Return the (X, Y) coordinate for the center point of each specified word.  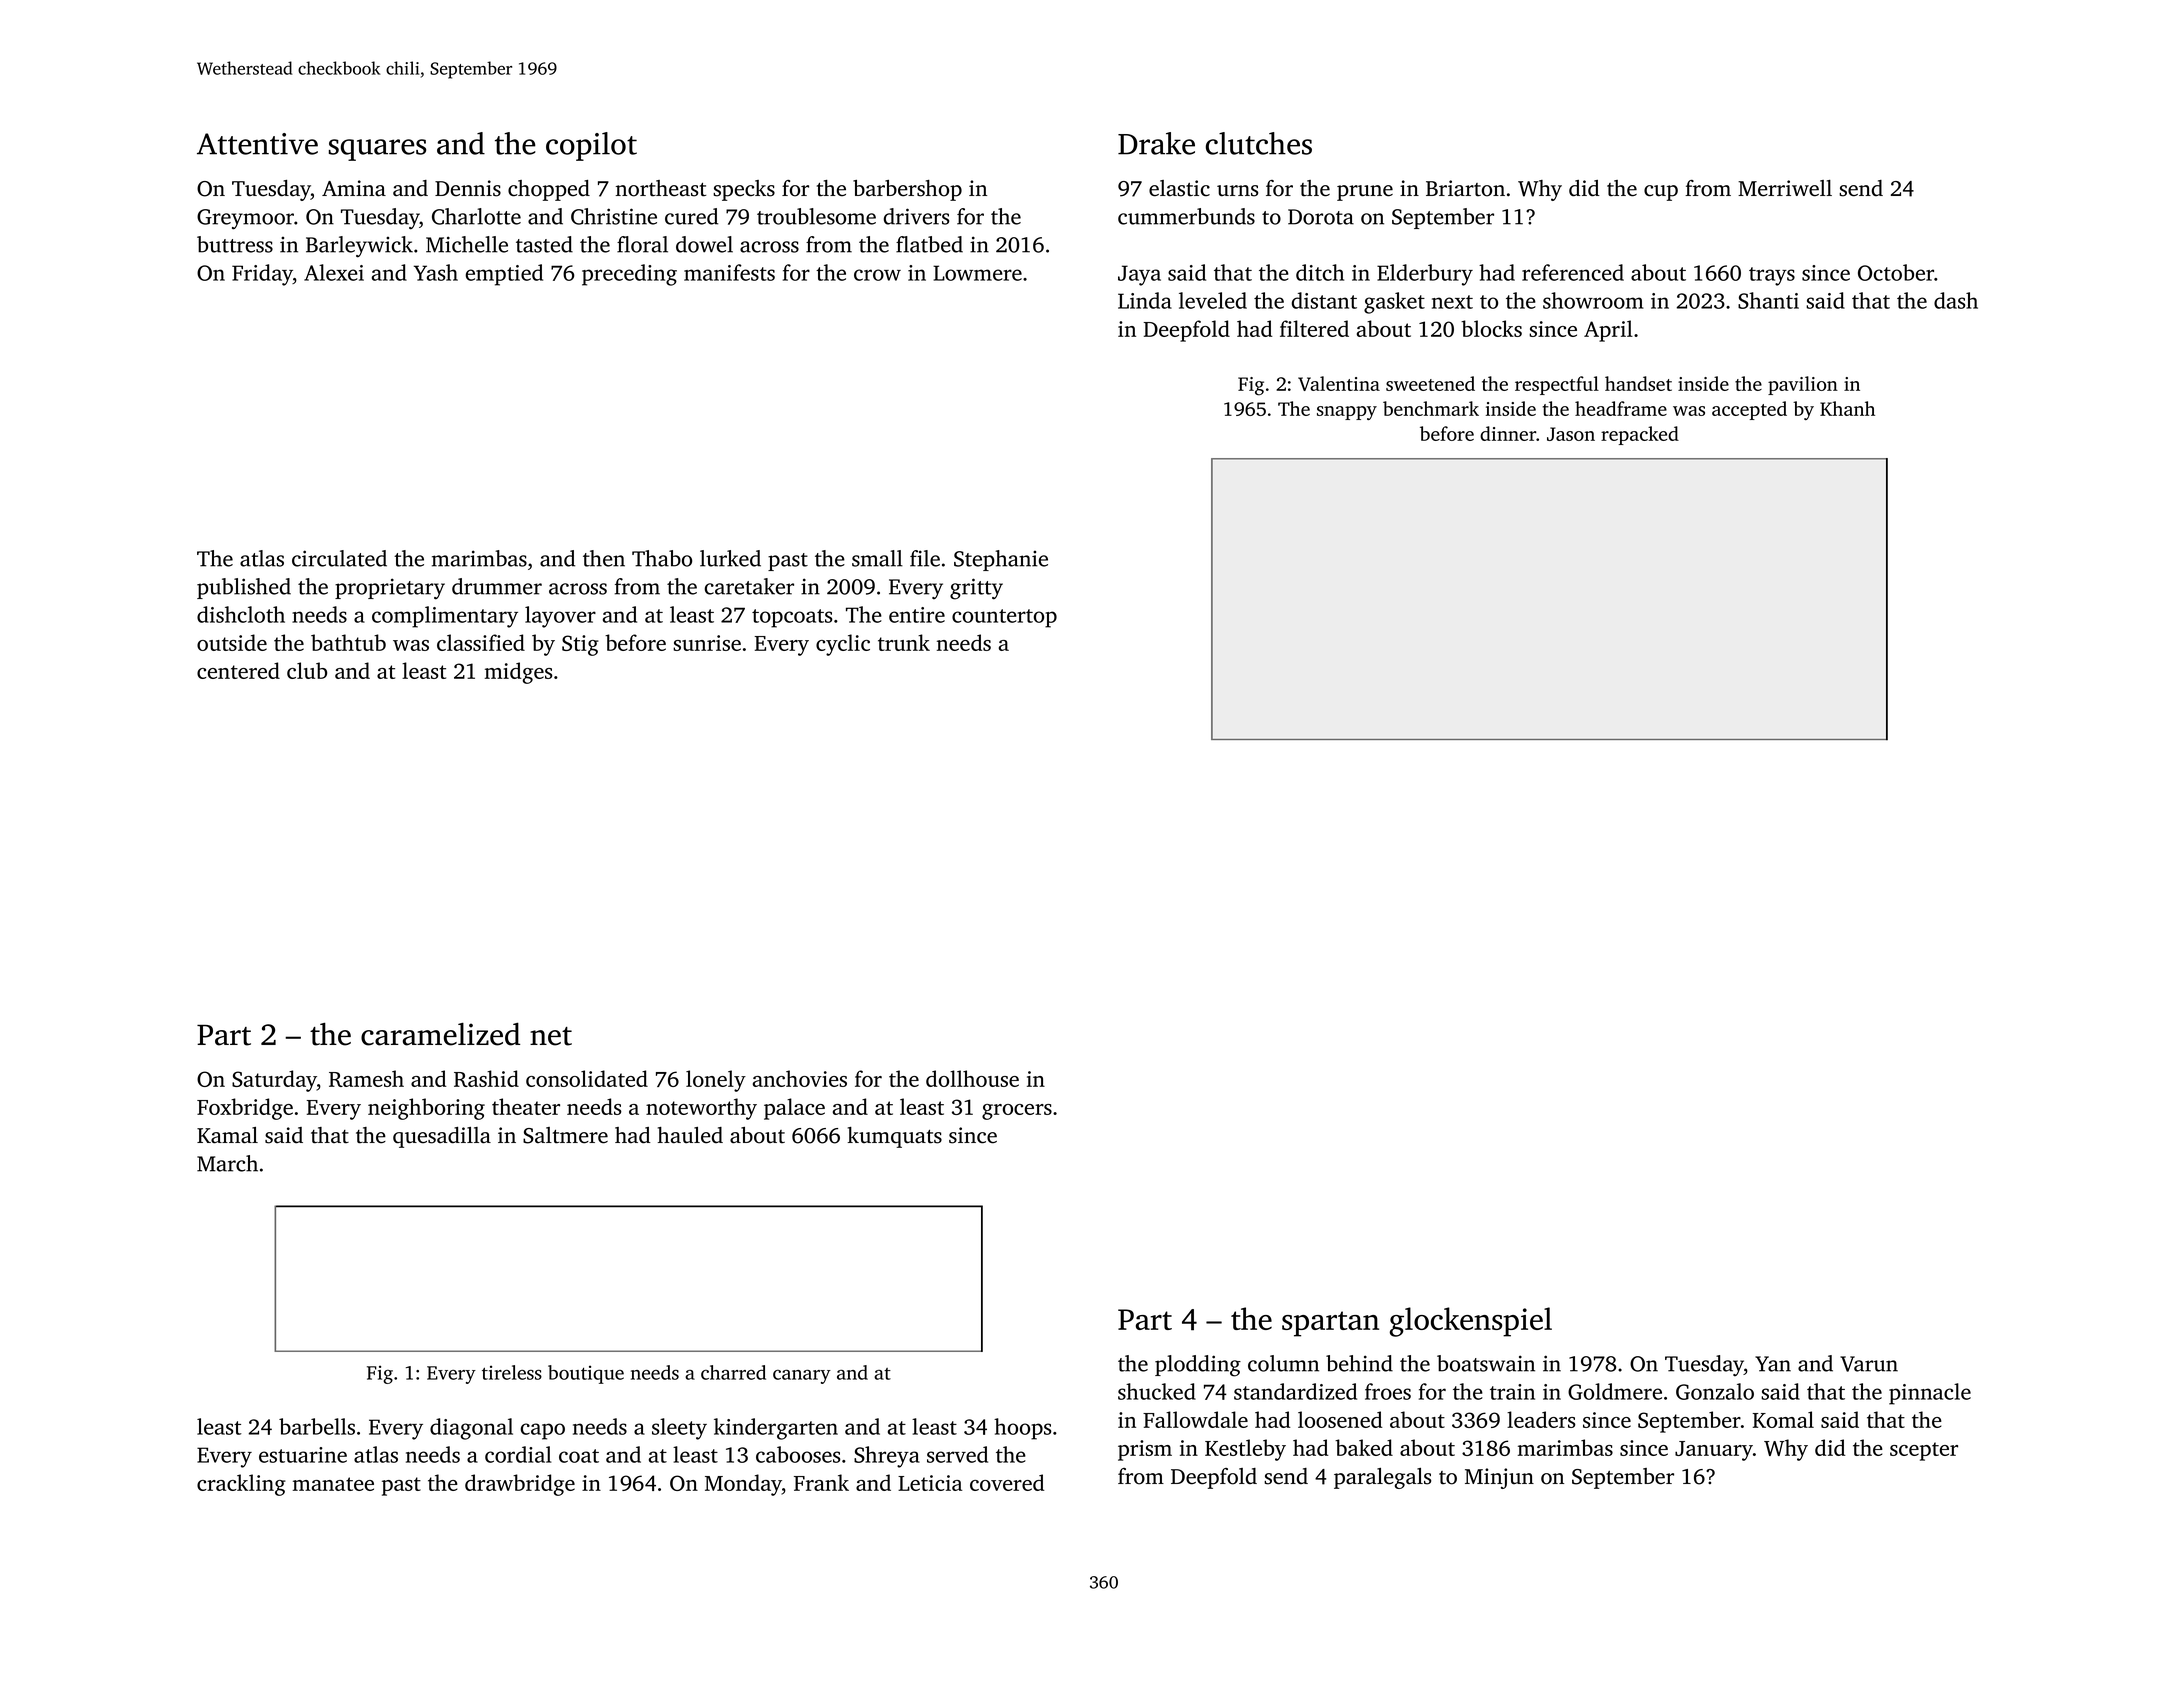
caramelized (440, 1034)
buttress (235, 244)
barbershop (907, 190)
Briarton (1465, 188)
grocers (1017, 1112)
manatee (333, 1484)
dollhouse (972, 1078)
